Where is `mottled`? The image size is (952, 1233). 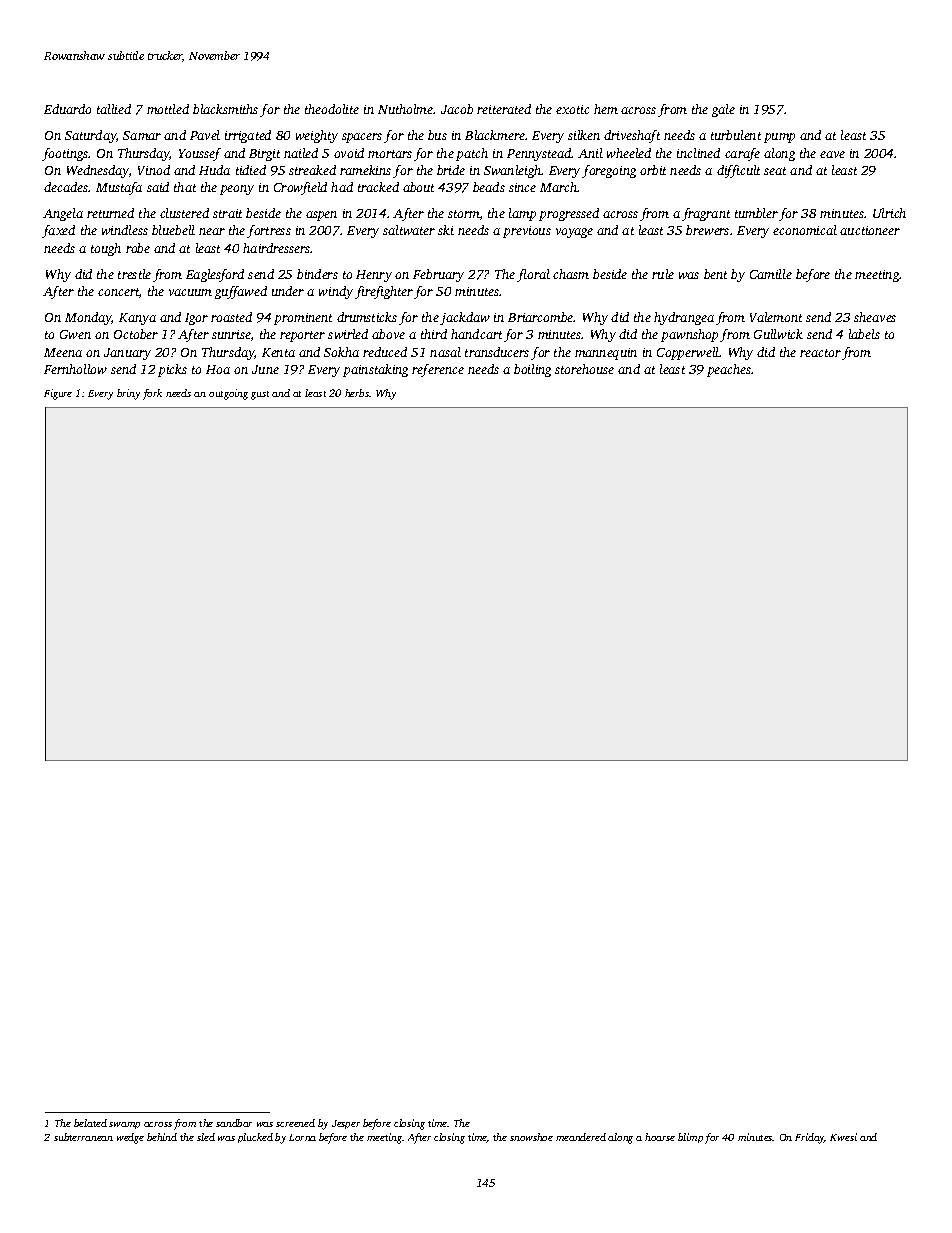 mottled is located at coordinates (168, 109).
